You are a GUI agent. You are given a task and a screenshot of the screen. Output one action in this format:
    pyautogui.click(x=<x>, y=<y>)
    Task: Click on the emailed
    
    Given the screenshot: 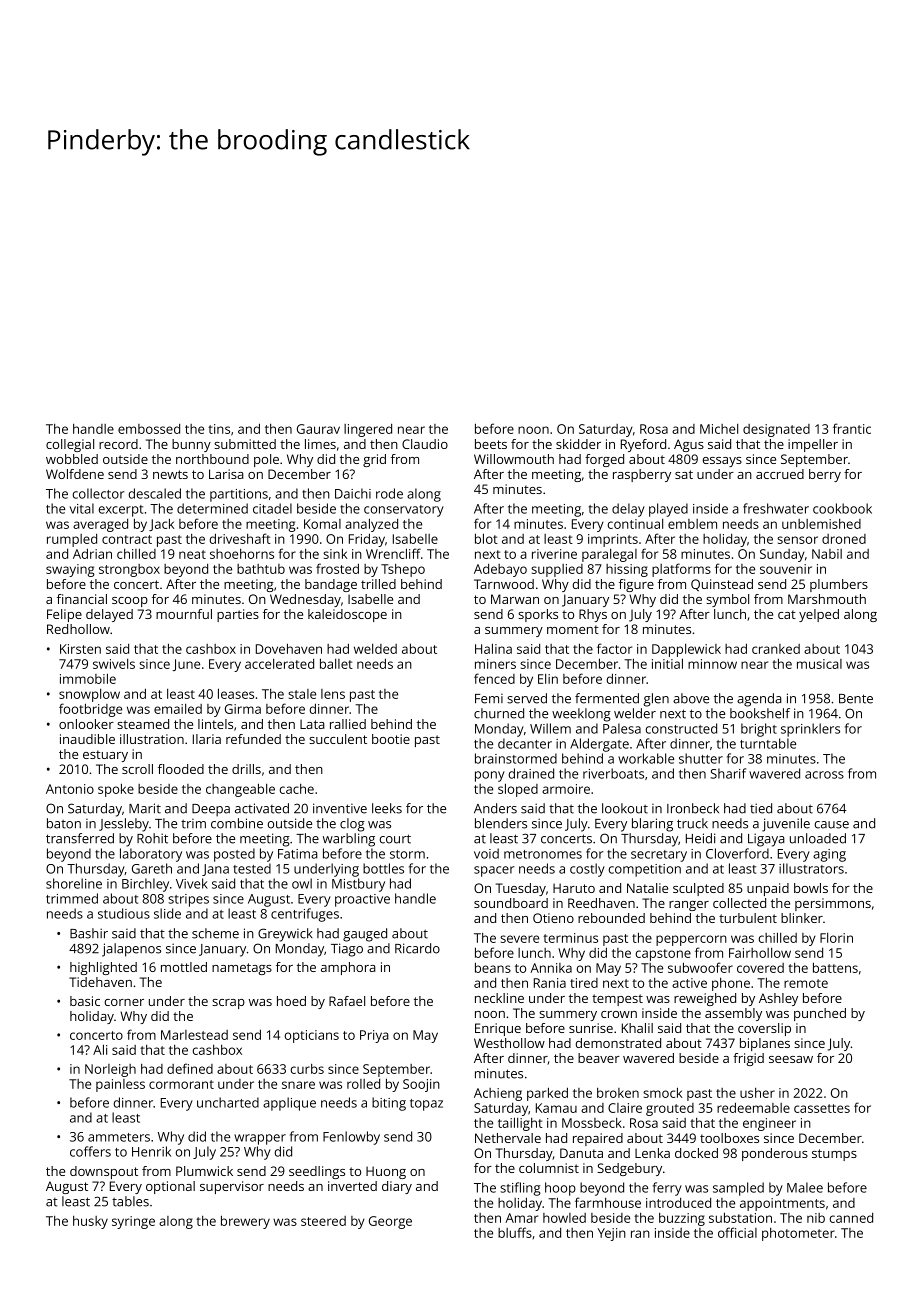 What is the action you would take?
    pyautogui.click(x=178, y=709)
